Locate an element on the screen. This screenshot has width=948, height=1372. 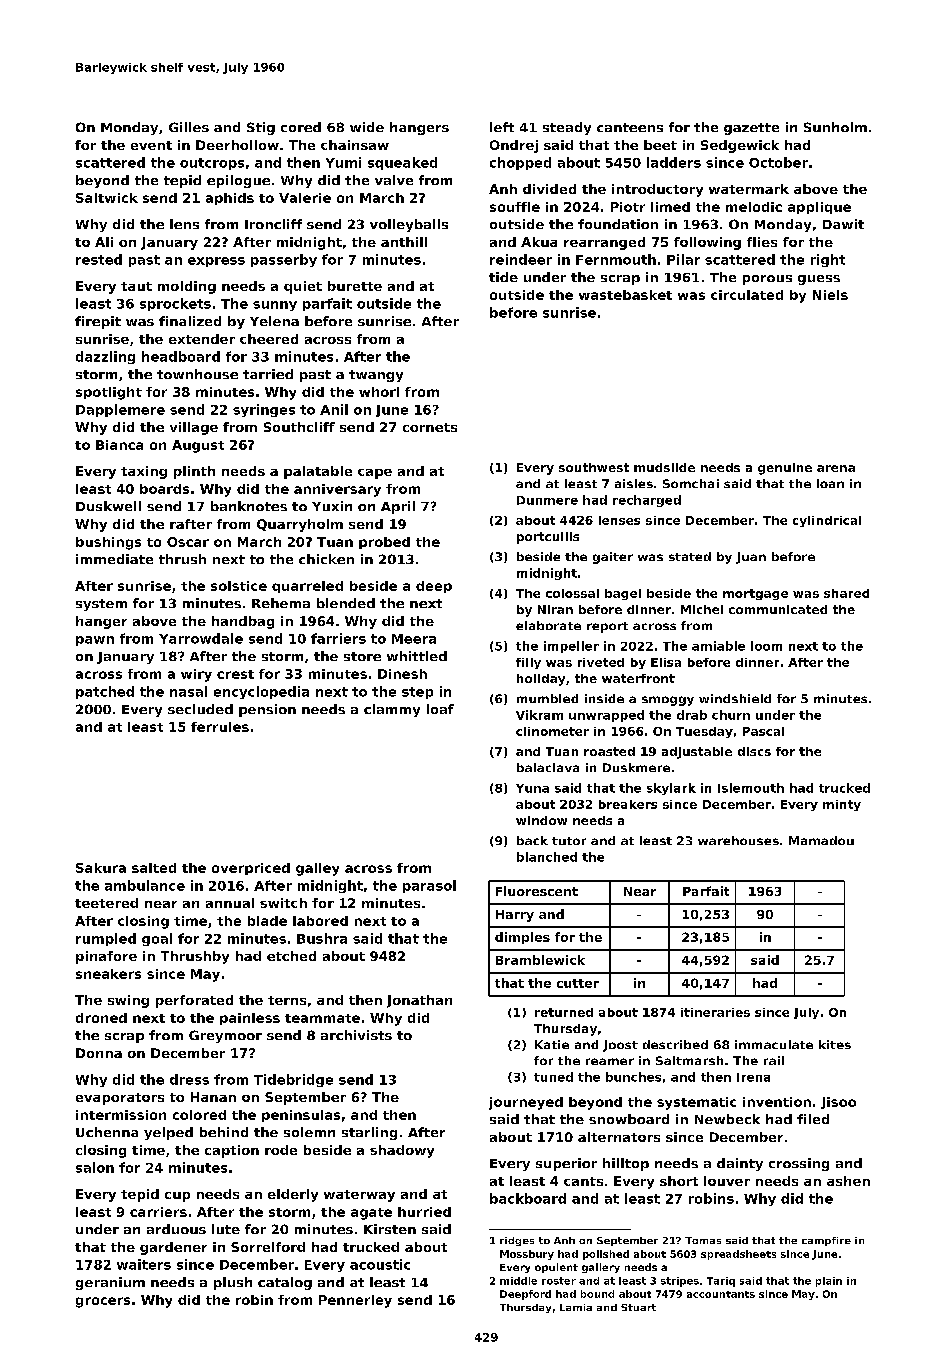
Sedgewick is located at coordinates (740, 146).
